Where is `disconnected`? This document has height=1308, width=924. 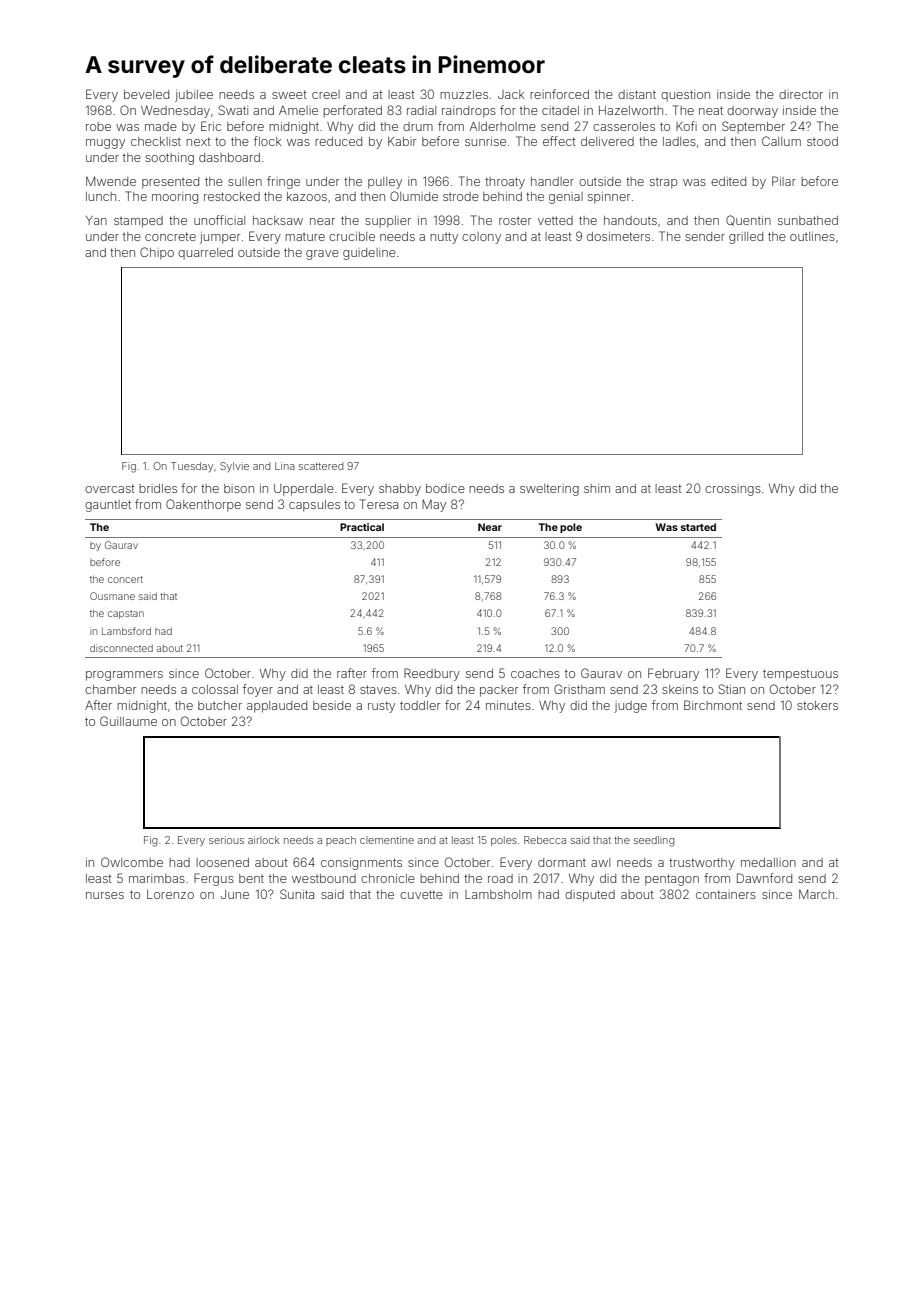 disconnected is located at coordinates (121, 648).
